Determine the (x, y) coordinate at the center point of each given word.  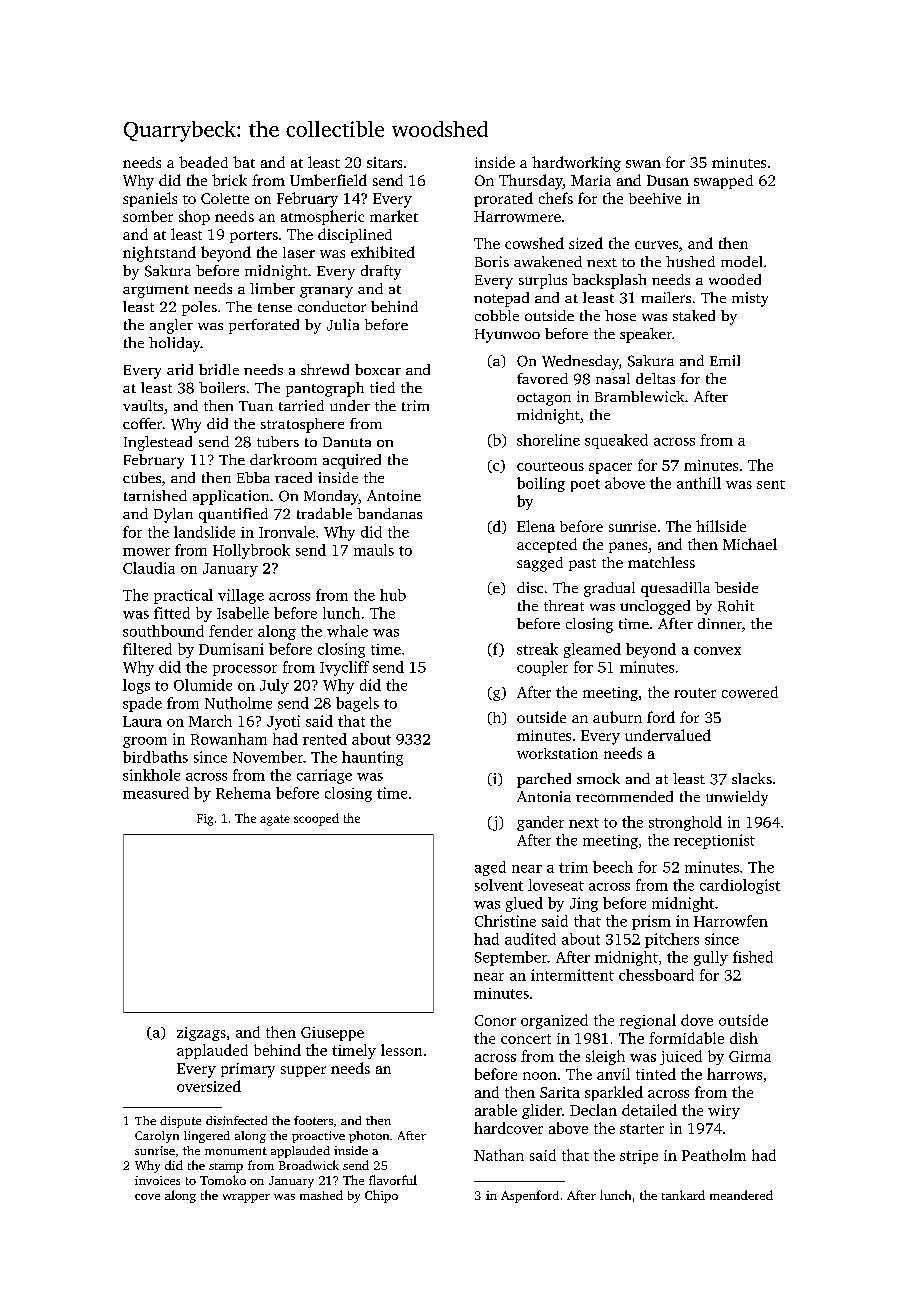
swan (643, 164)
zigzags (201, 1034)
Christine (505, 921)
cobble (497, 315)
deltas (655, 378)
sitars (384, 162)
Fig (205, 820)
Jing (584, 904)
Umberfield (328, 180)
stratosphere (302, 425)
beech (613, 867)
